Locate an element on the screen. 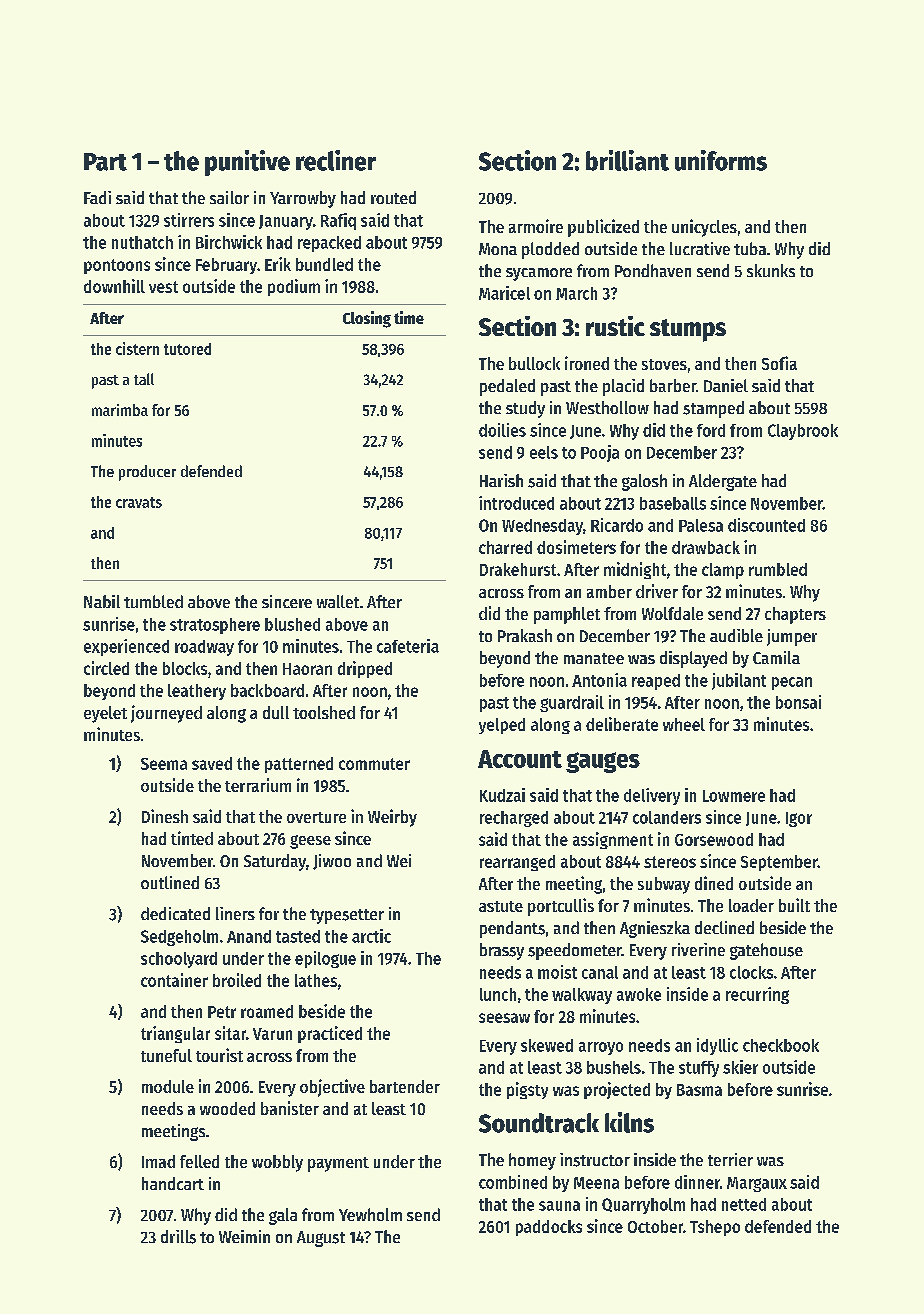 This screenshot has height=1314, width=924. Margaux is located at coordinates (757, 1184).
